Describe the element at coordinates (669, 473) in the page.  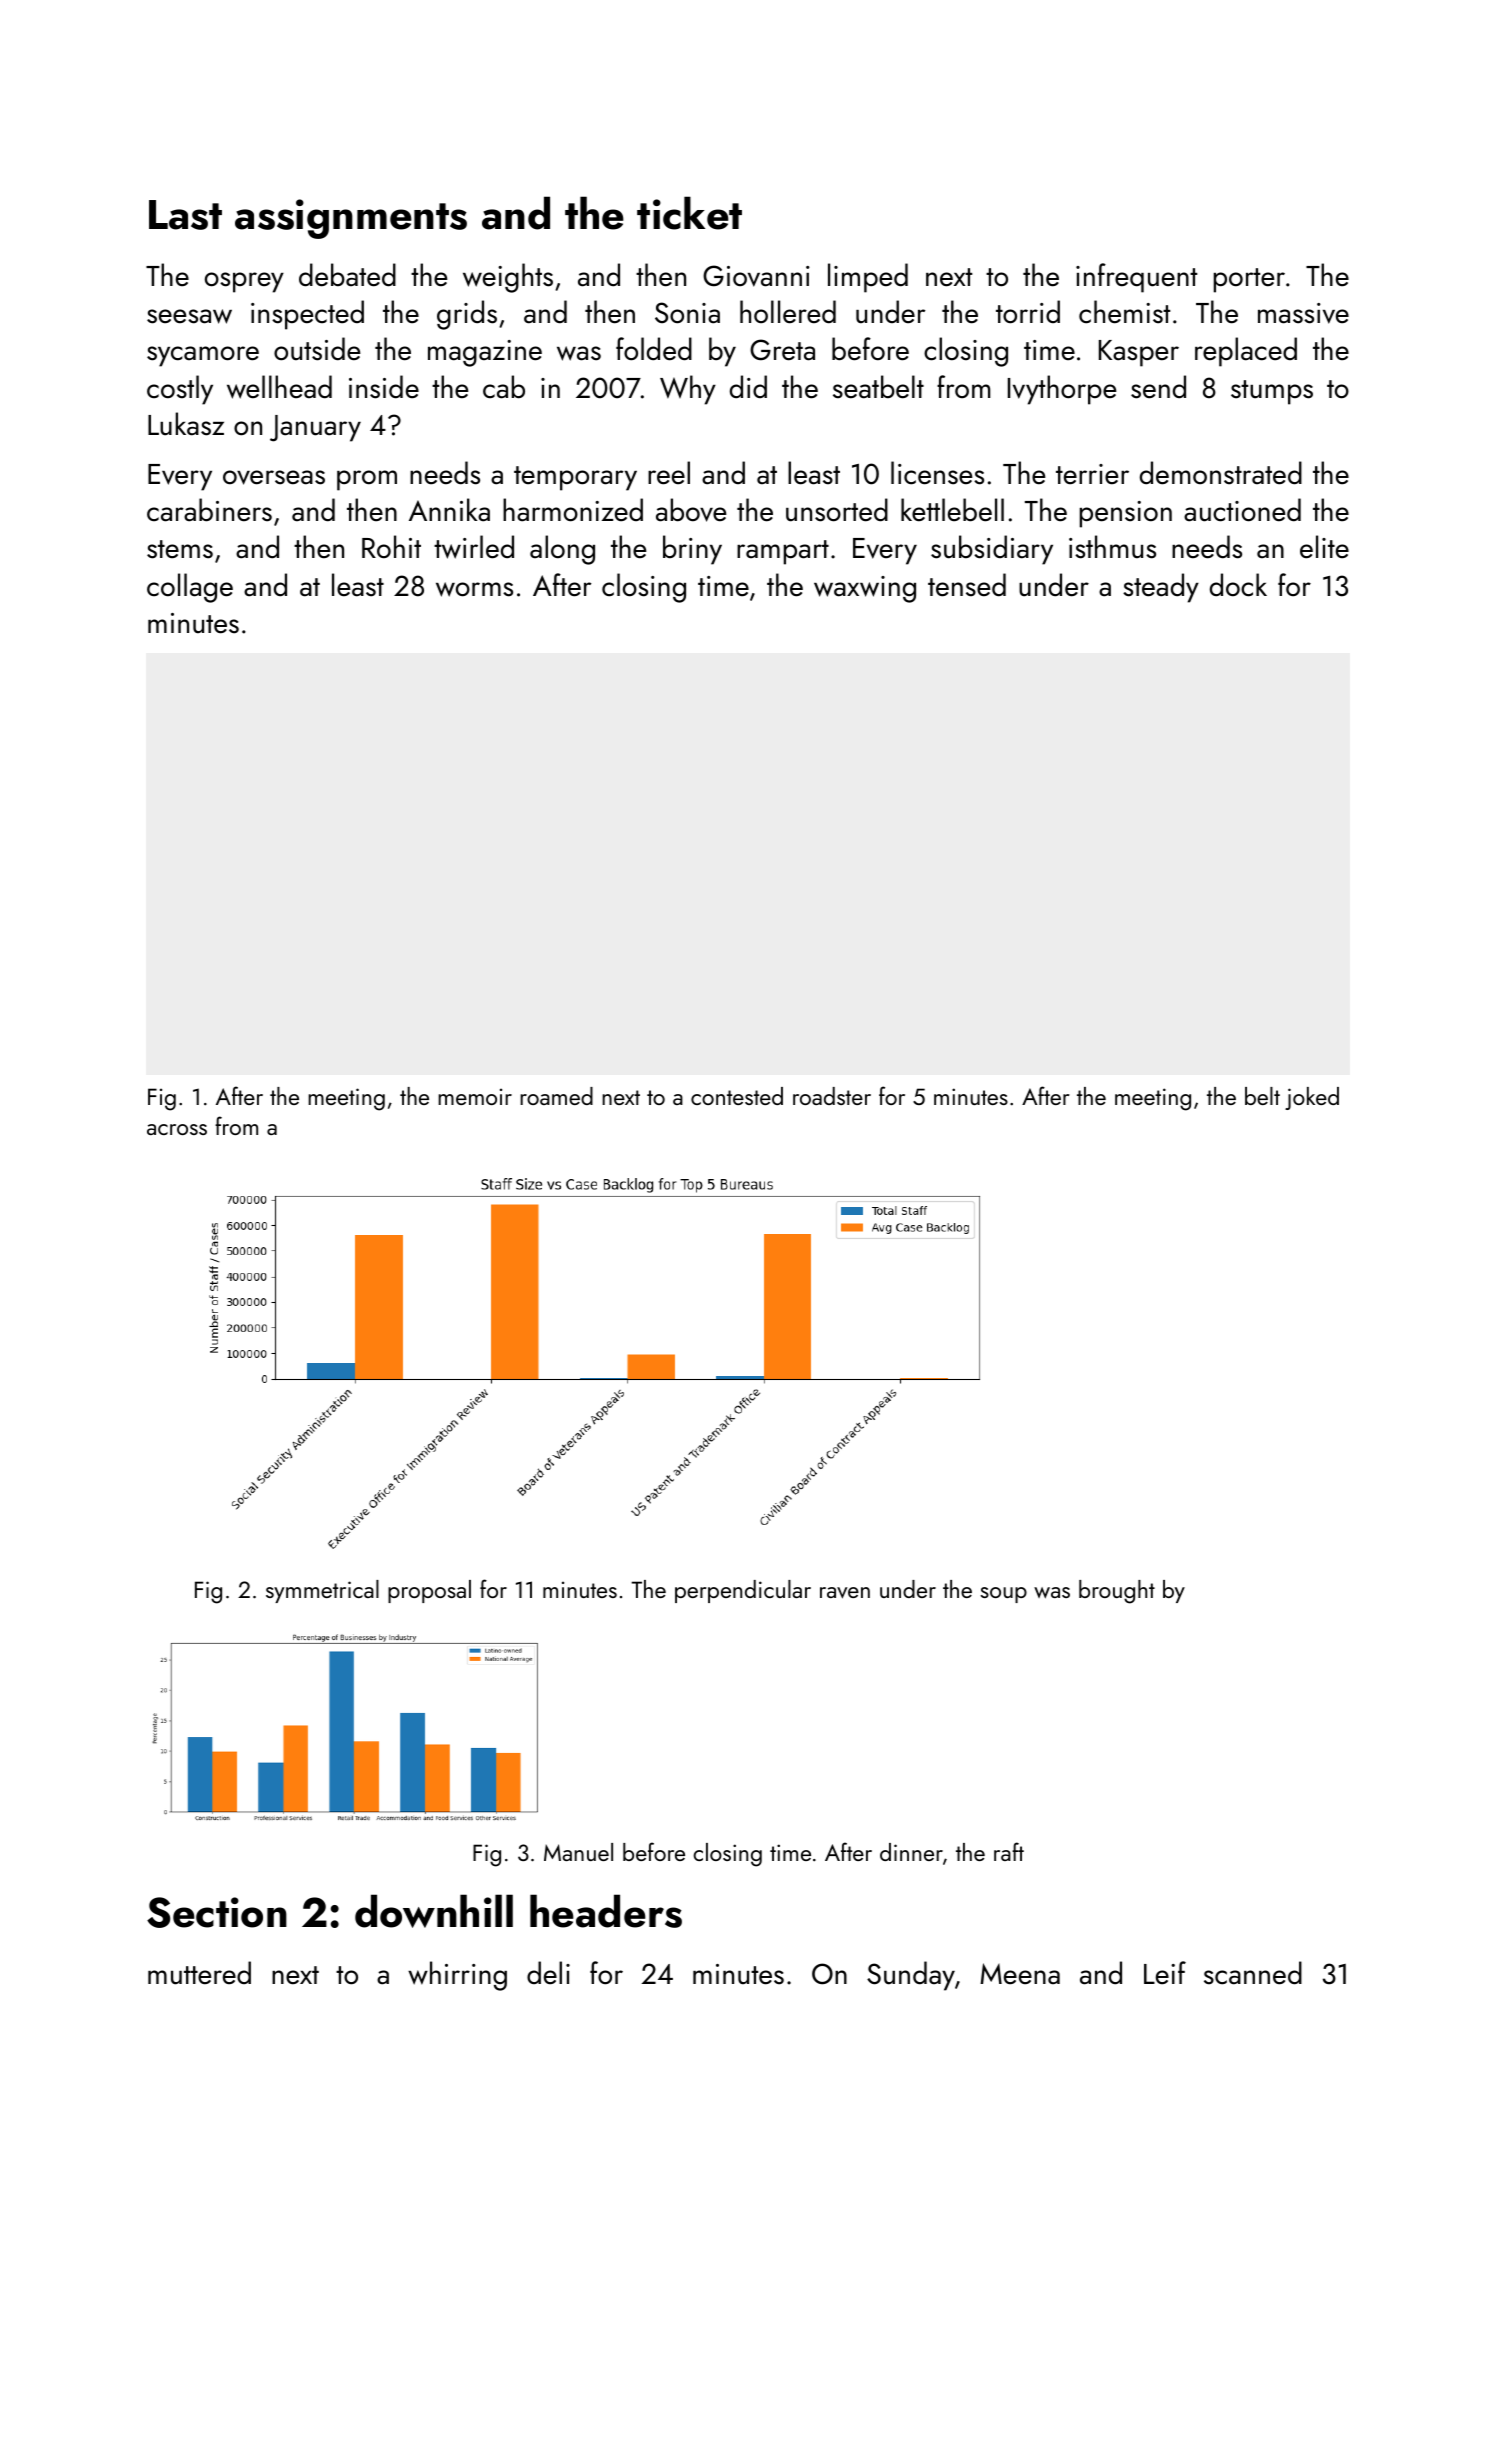
I see `reel` at that location.
